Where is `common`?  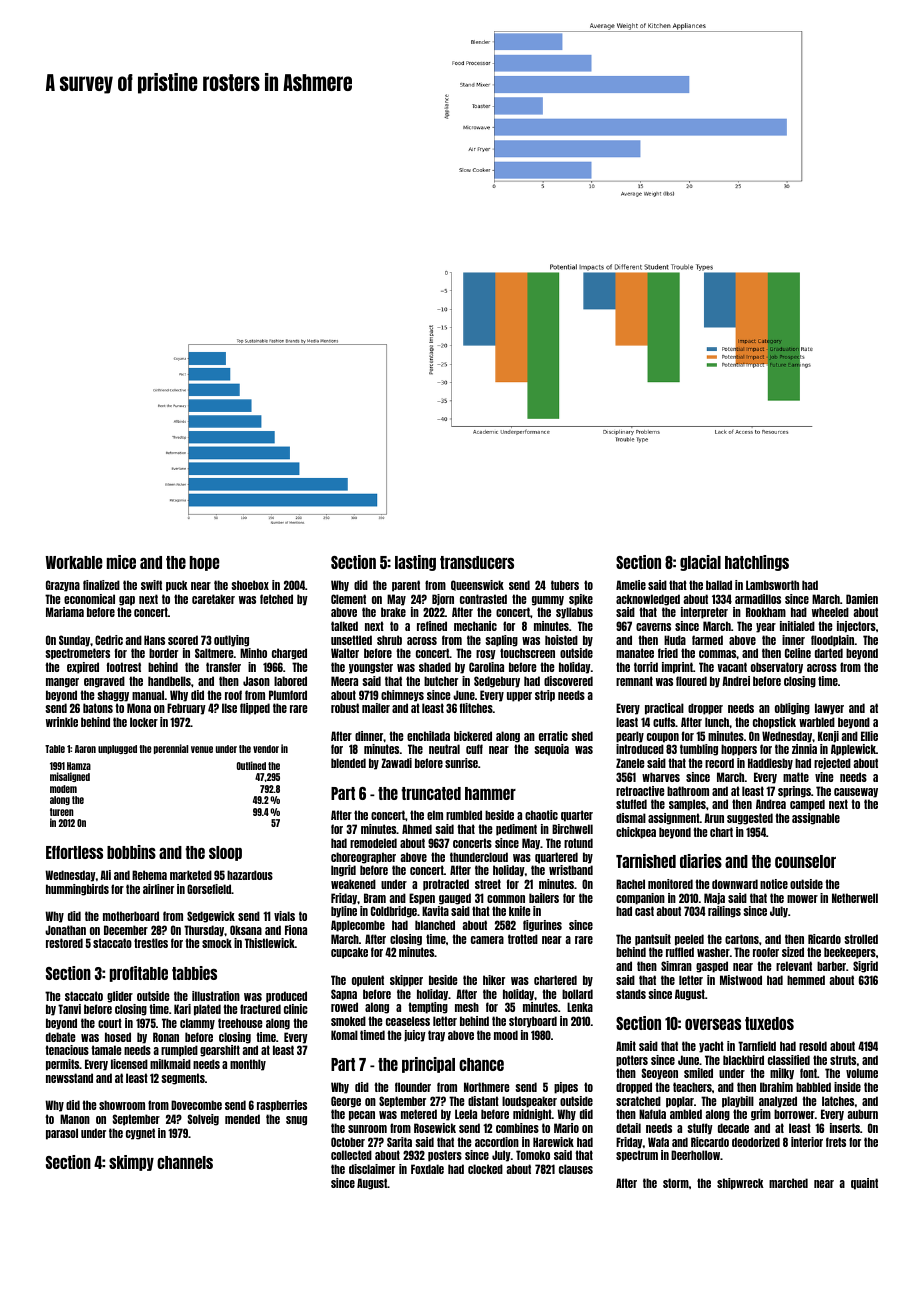
common is located at coordinates (506, 899).
